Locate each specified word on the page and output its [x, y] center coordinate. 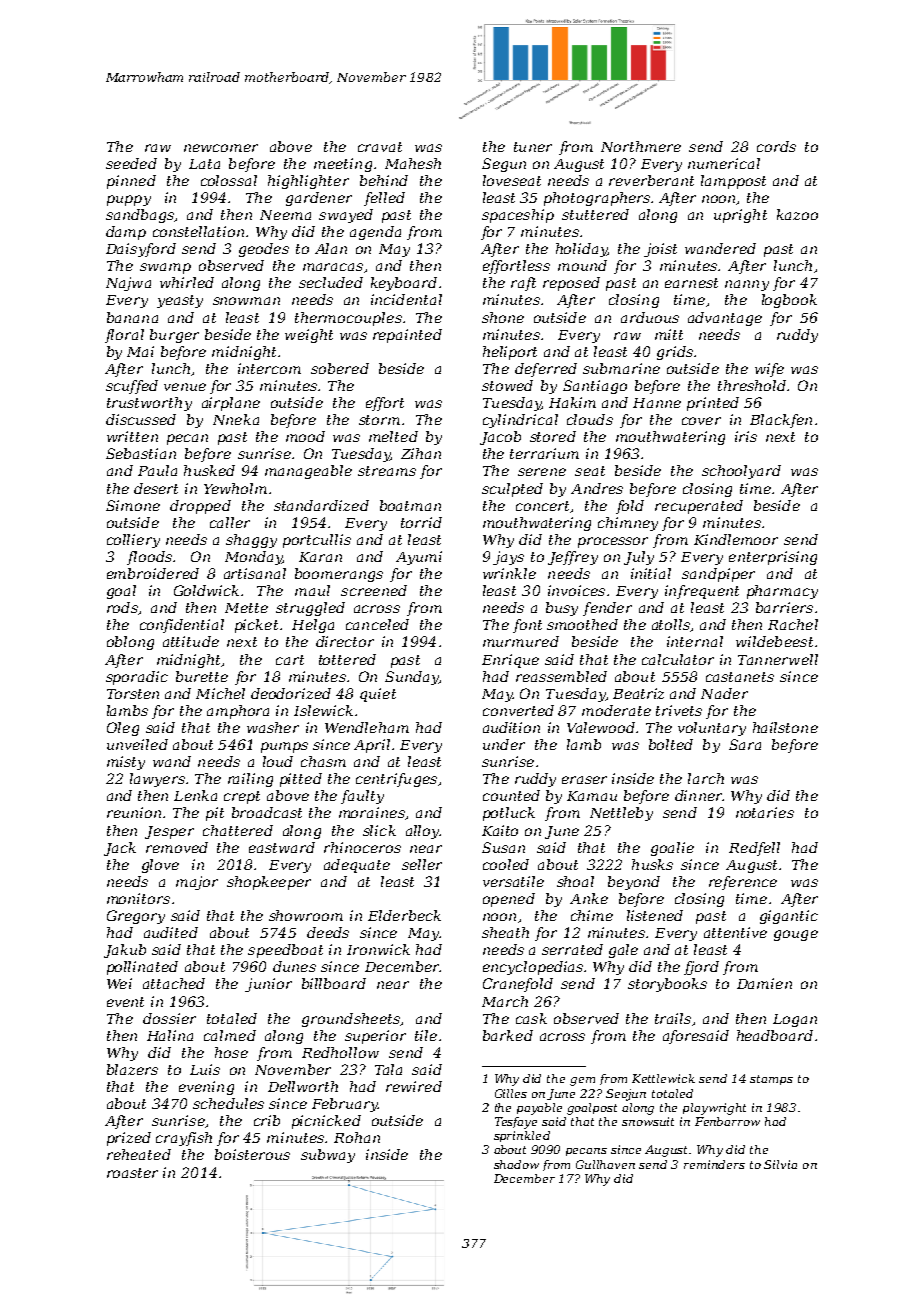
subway [328, 1156]
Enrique [510, 661]
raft [523, 284]
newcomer [221, 148]
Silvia [780, 1164]
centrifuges [396, 780]
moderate [616, 710]
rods [122, 607]
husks [652, 864]
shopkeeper [269, 883]
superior [375, 1037]
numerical [724, 163]
